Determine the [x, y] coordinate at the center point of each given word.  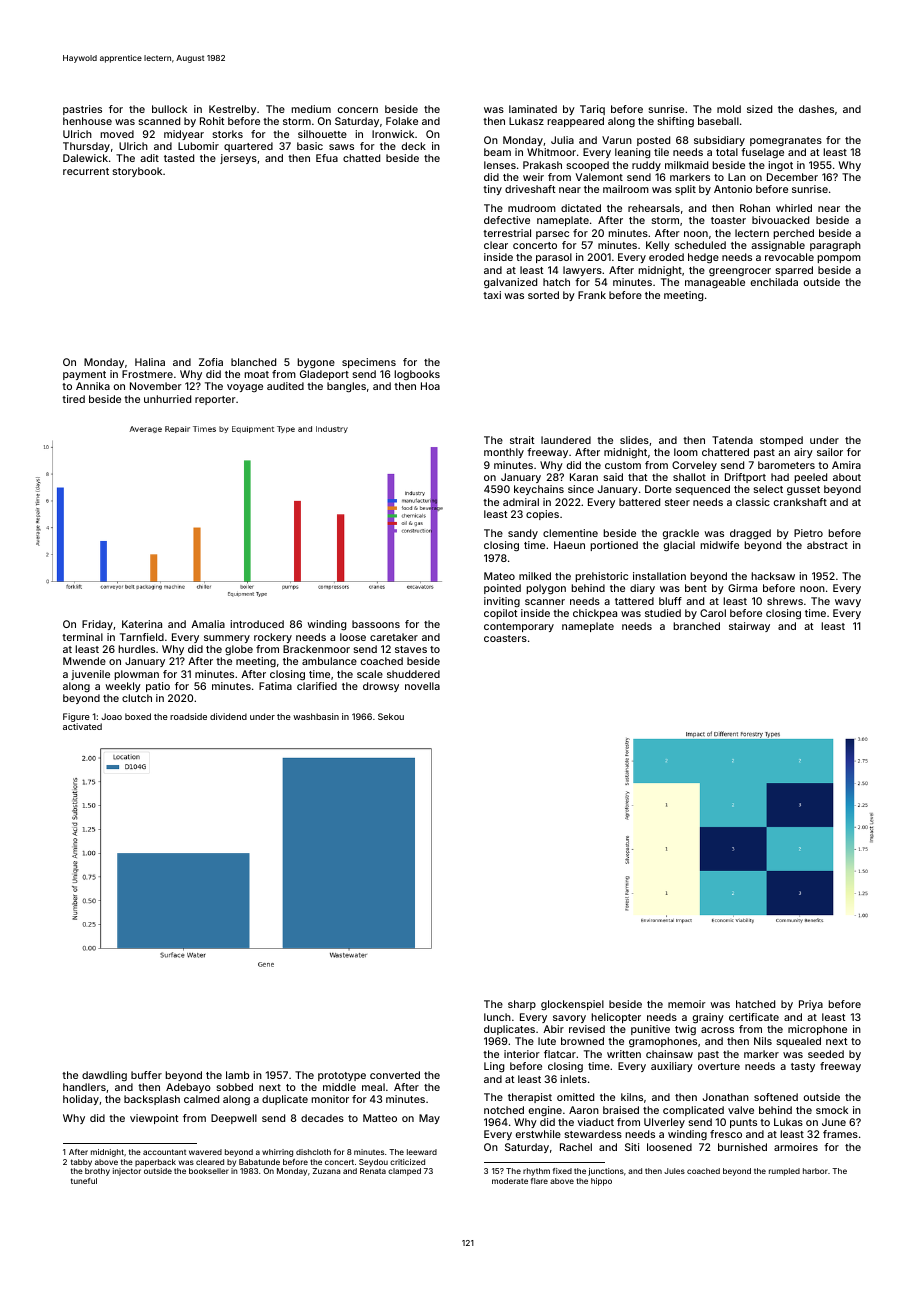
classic [753, 502]
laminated [533, 109]
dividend [228, 716]
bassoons [376, 624]
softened [776, 1097]
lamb [237, 1075]
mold [729, 109]
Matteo [380, 1118]
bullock [169, 109]
